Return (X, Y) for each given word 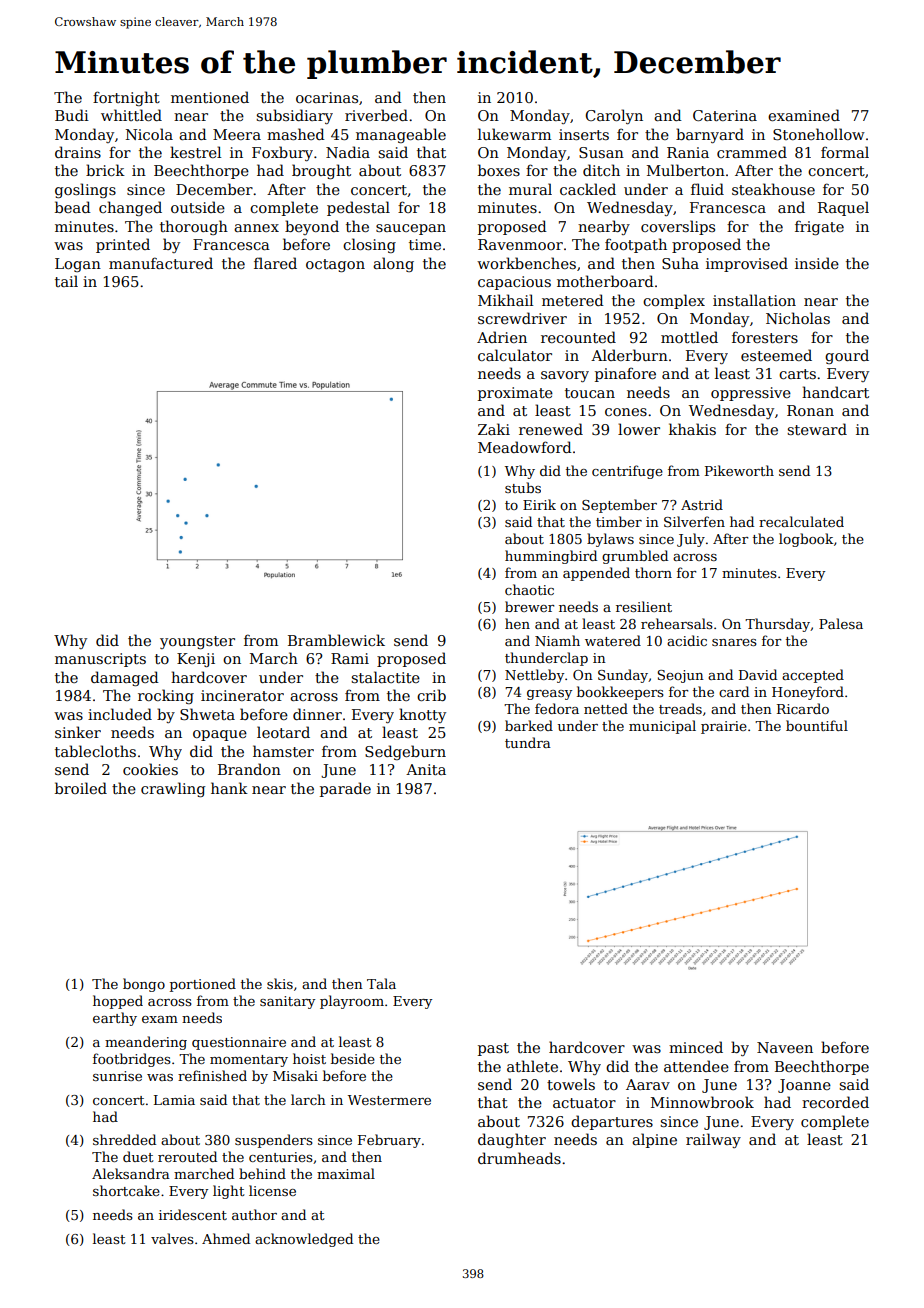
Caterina (725, 115)
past (493, 1049)
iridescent (193, 1214)
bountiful (817, 725)
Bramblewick (336, 640)
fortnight (126, 98)
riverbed (376, 115)
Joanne (804, 1086)
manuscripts (100, 660)
